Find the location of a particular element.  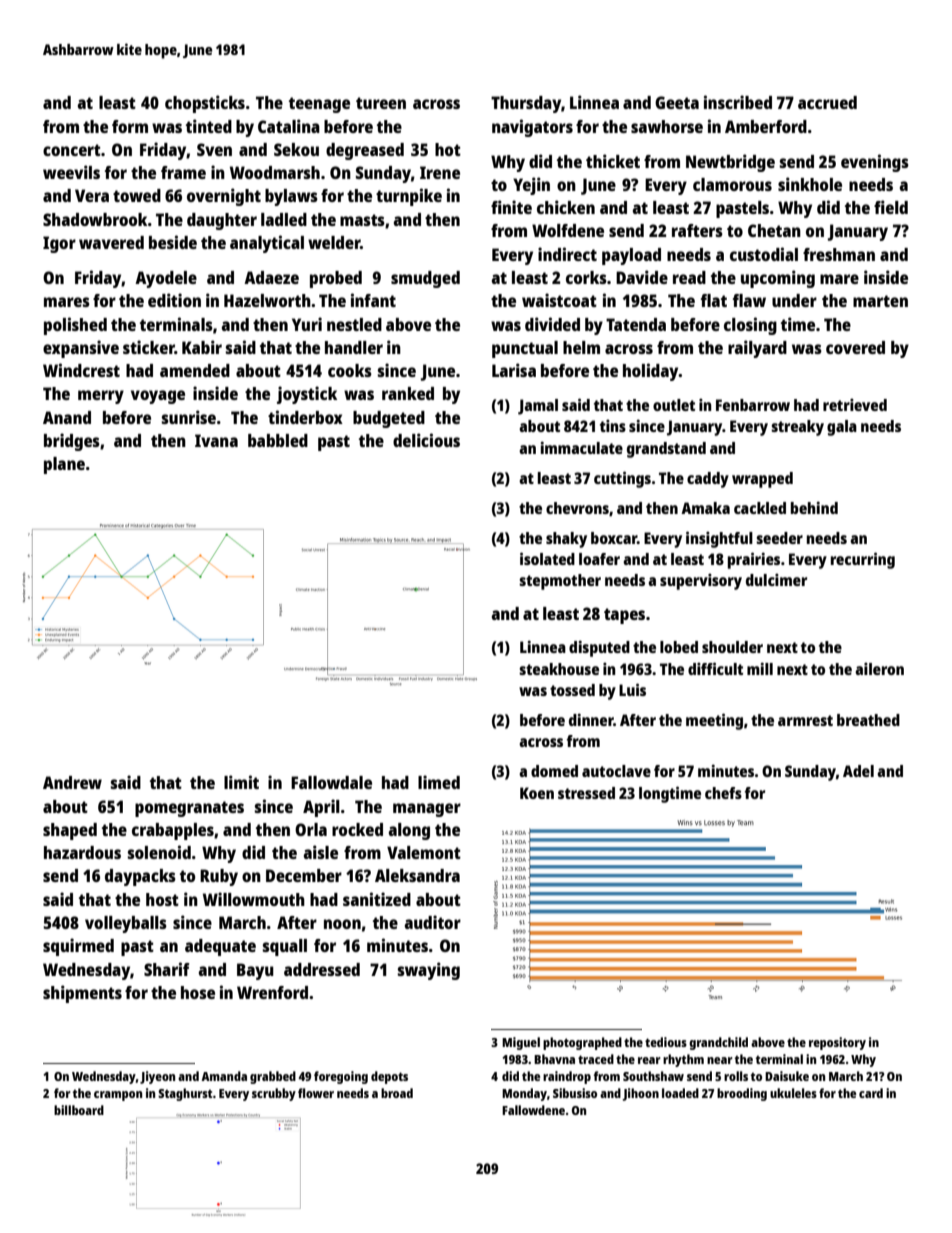

Andrew is located at coordinates (72, 782).
